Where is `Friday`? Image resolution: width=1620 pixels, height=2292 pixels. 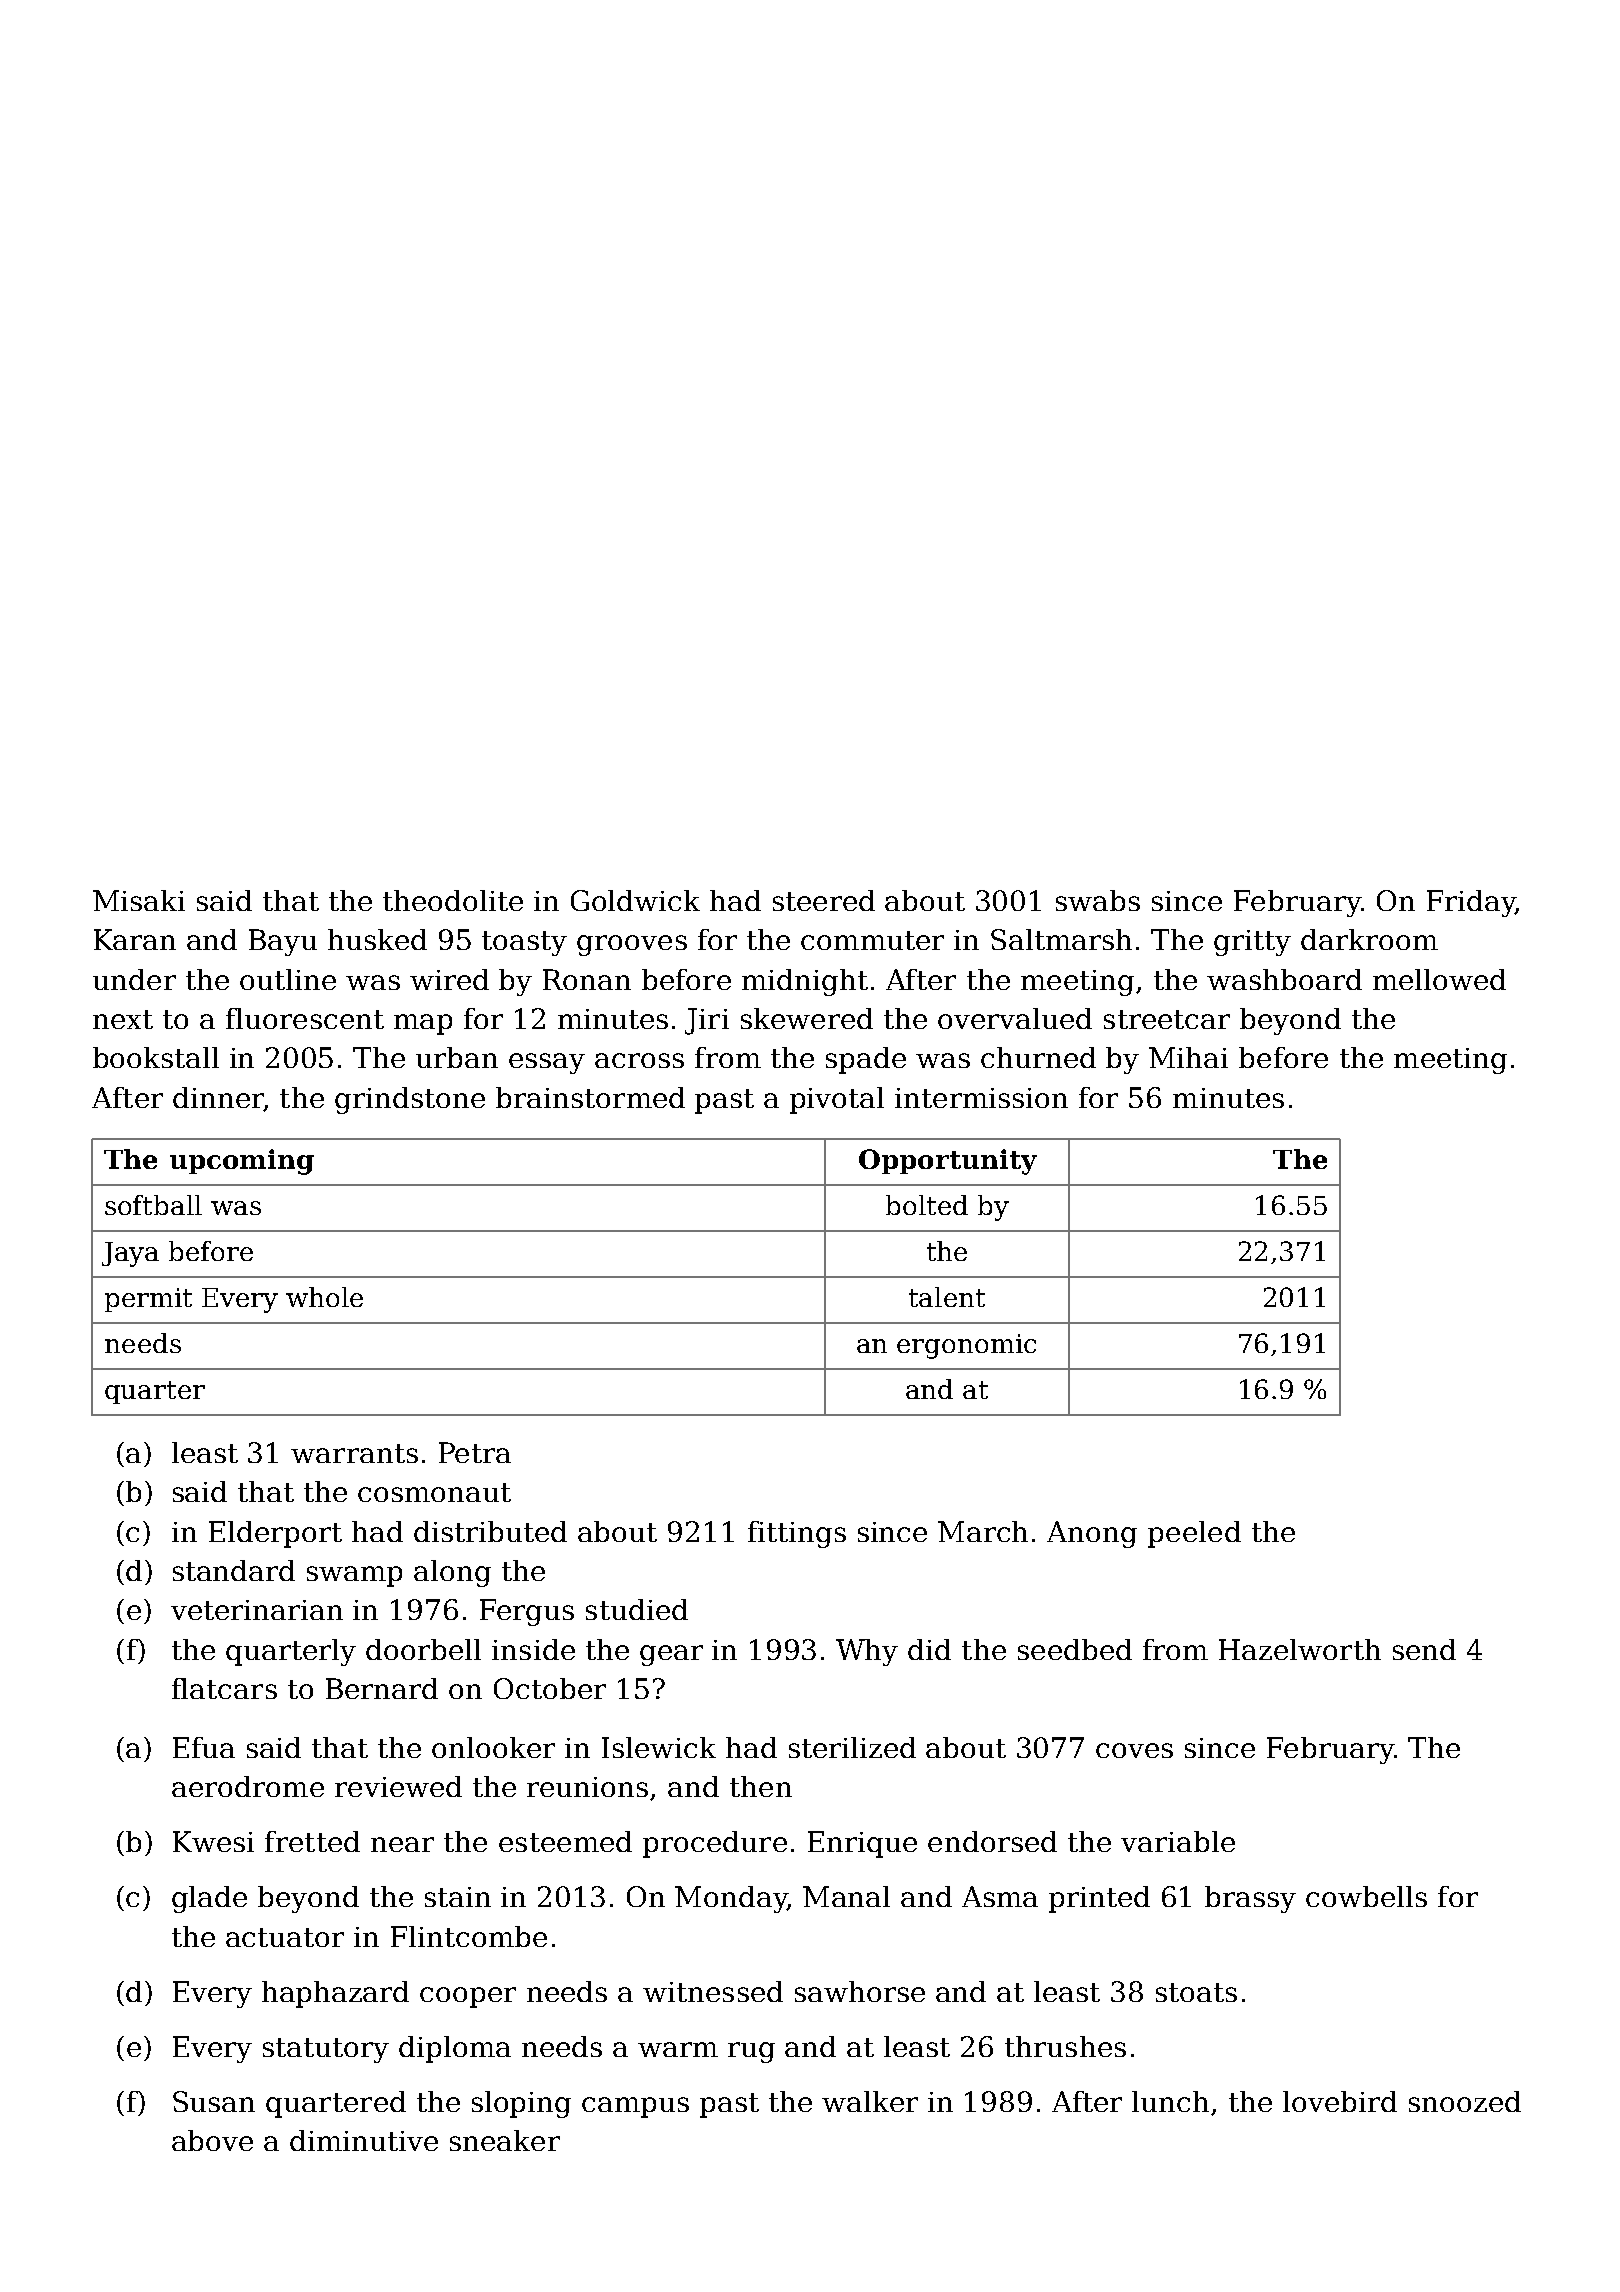 Friday is located at coordinates (1471, 903).
